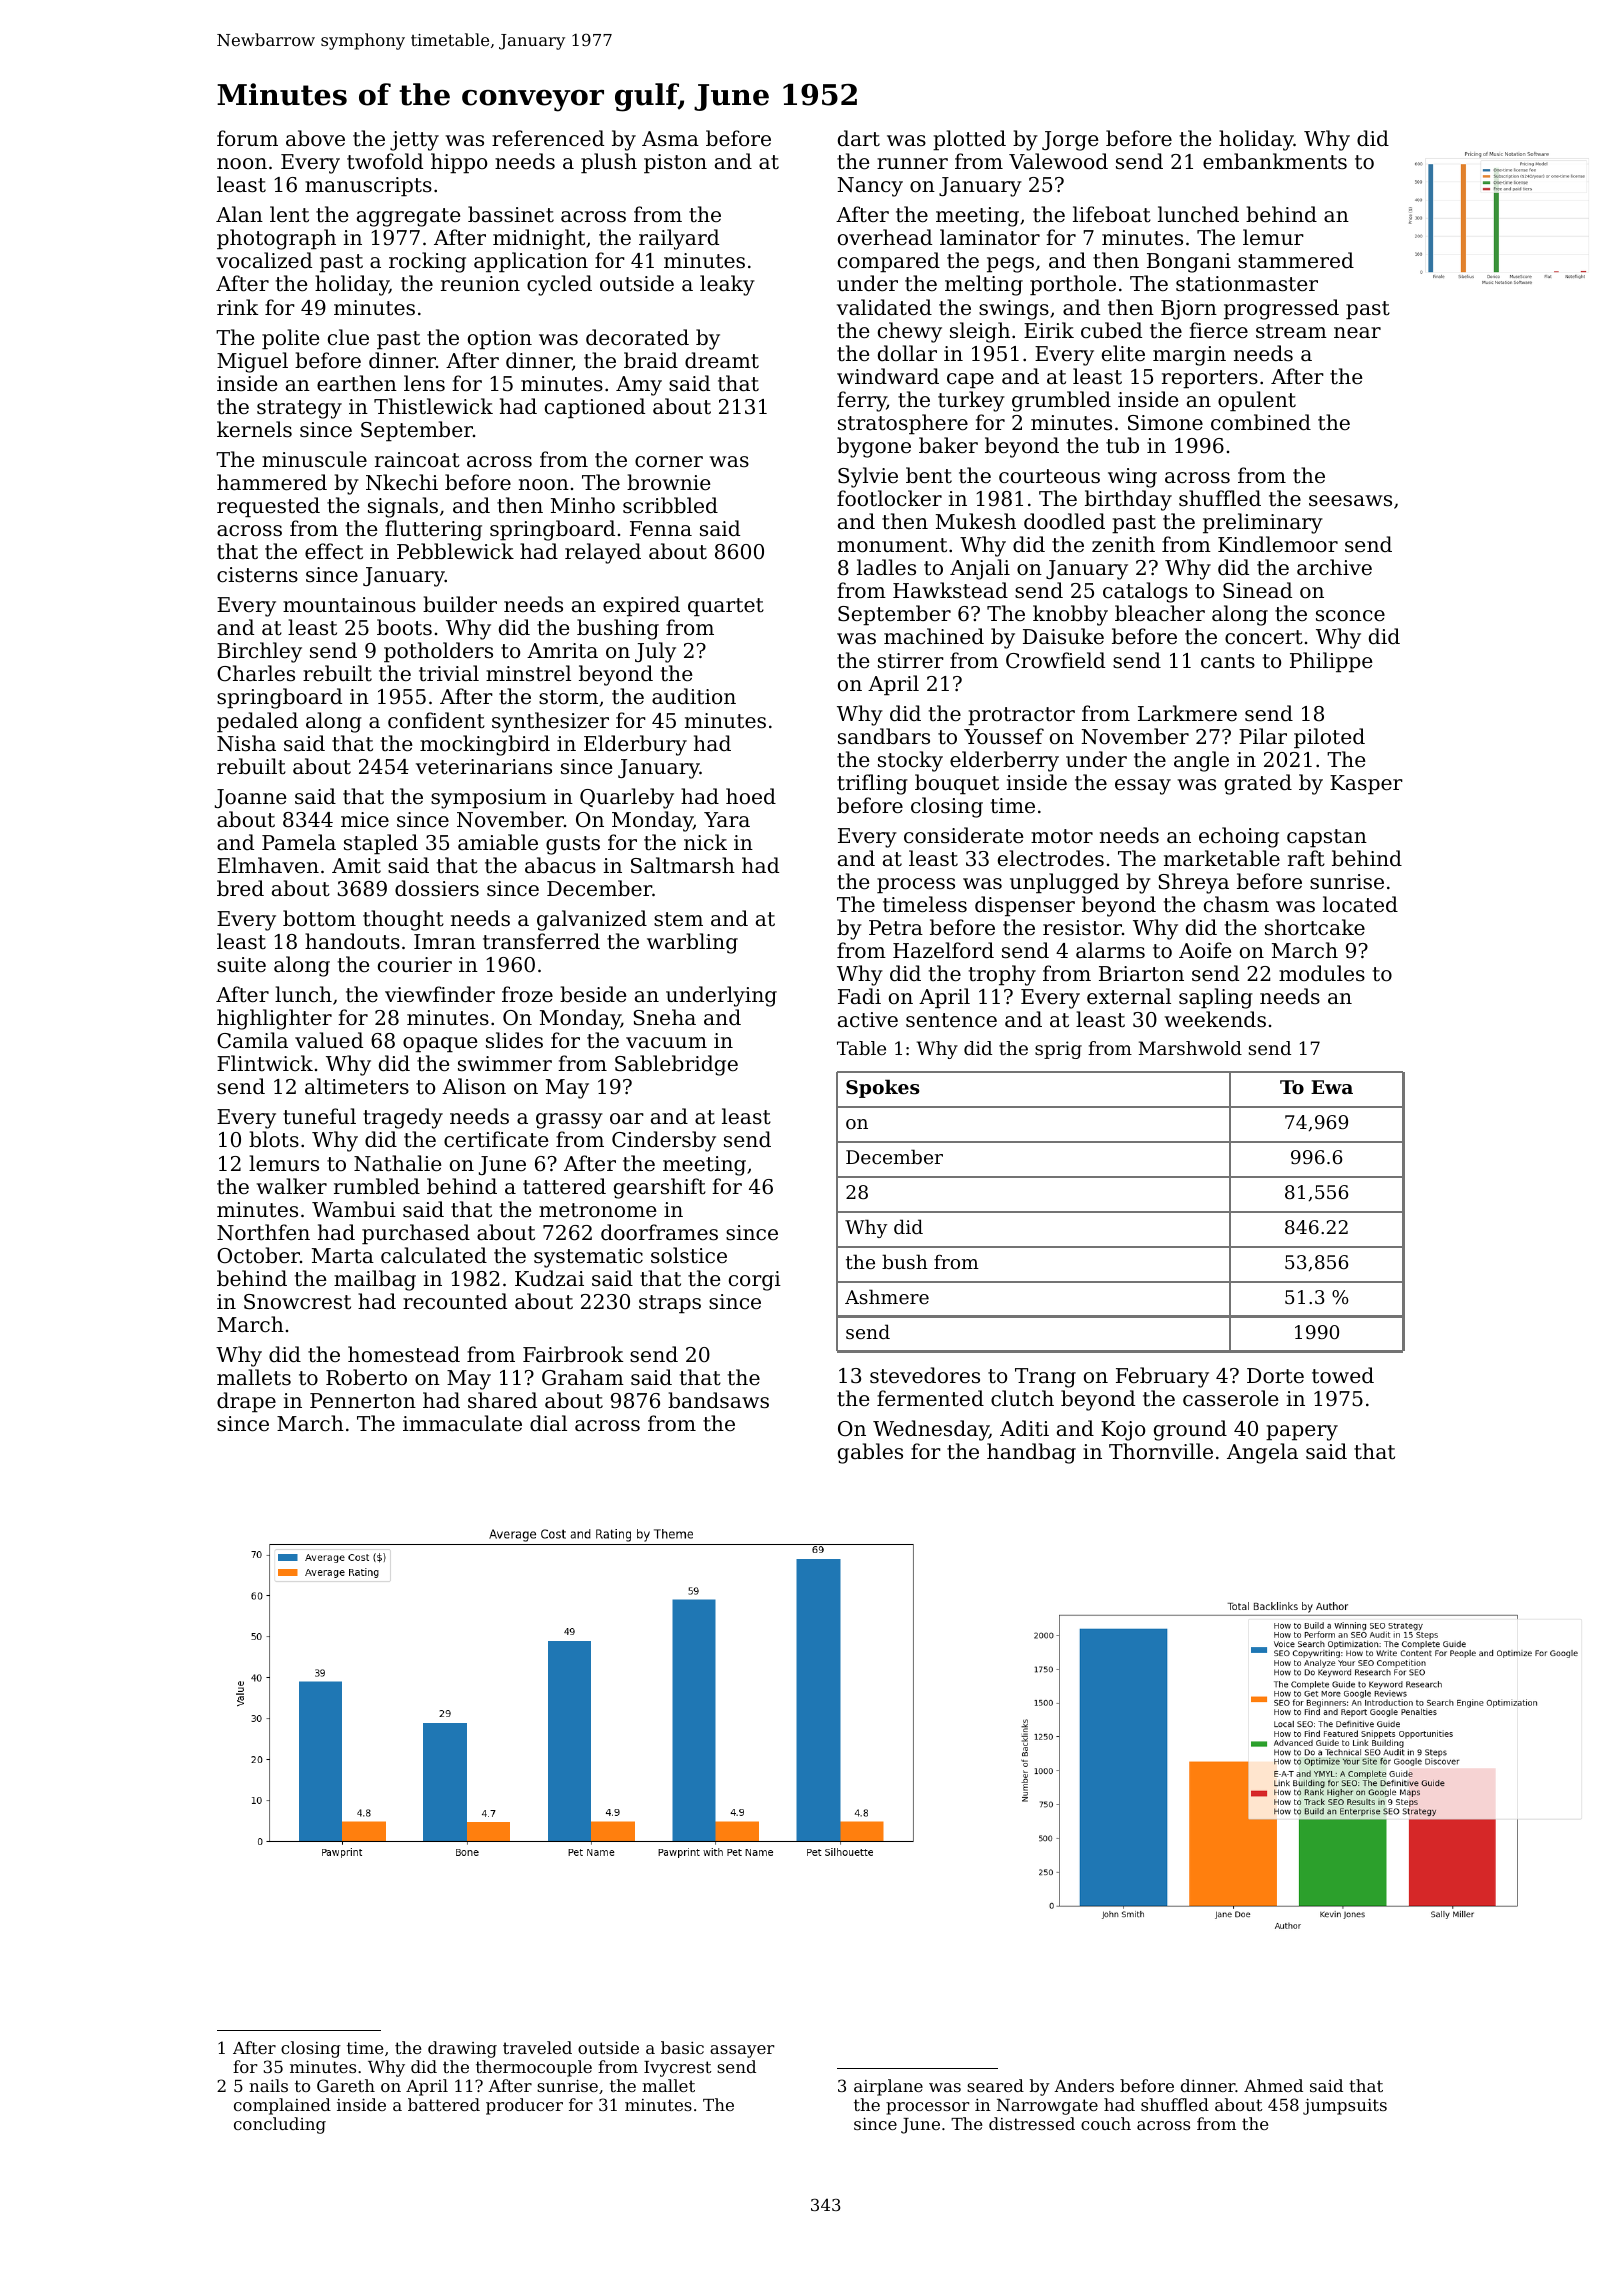  Describe the element at coordinates (1331, 662) in the document. I see `Philippe` at that location.
